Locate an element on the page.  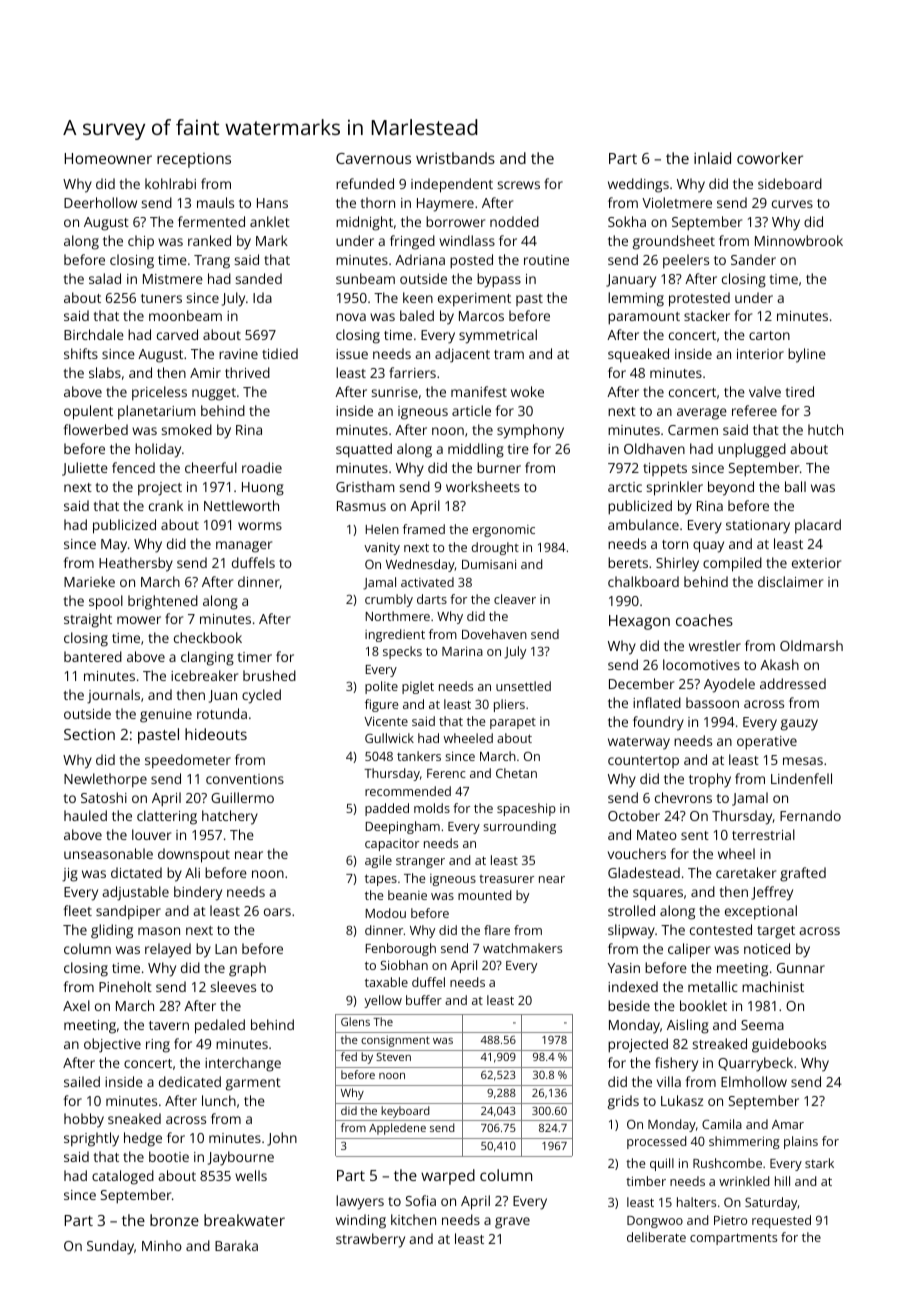
unsettled is located at coordinates (523, 686).
